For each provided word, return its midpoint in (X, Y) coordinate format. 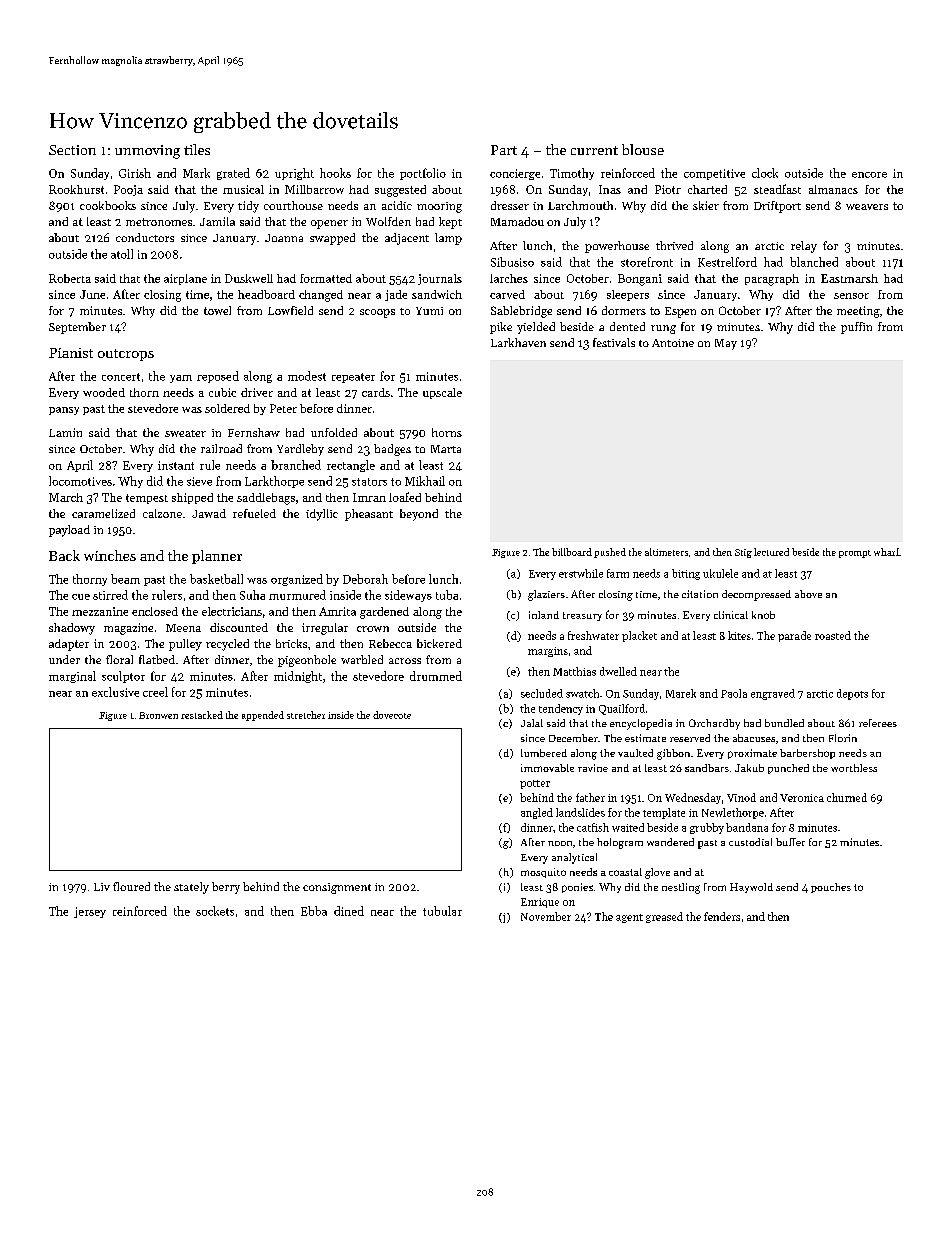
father (590, 797)
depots (852, 694)
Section (72, 150)
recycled (227, 645)
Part (504, 150)
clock (765, 173)
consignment (337, 888)
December (573, 738)
